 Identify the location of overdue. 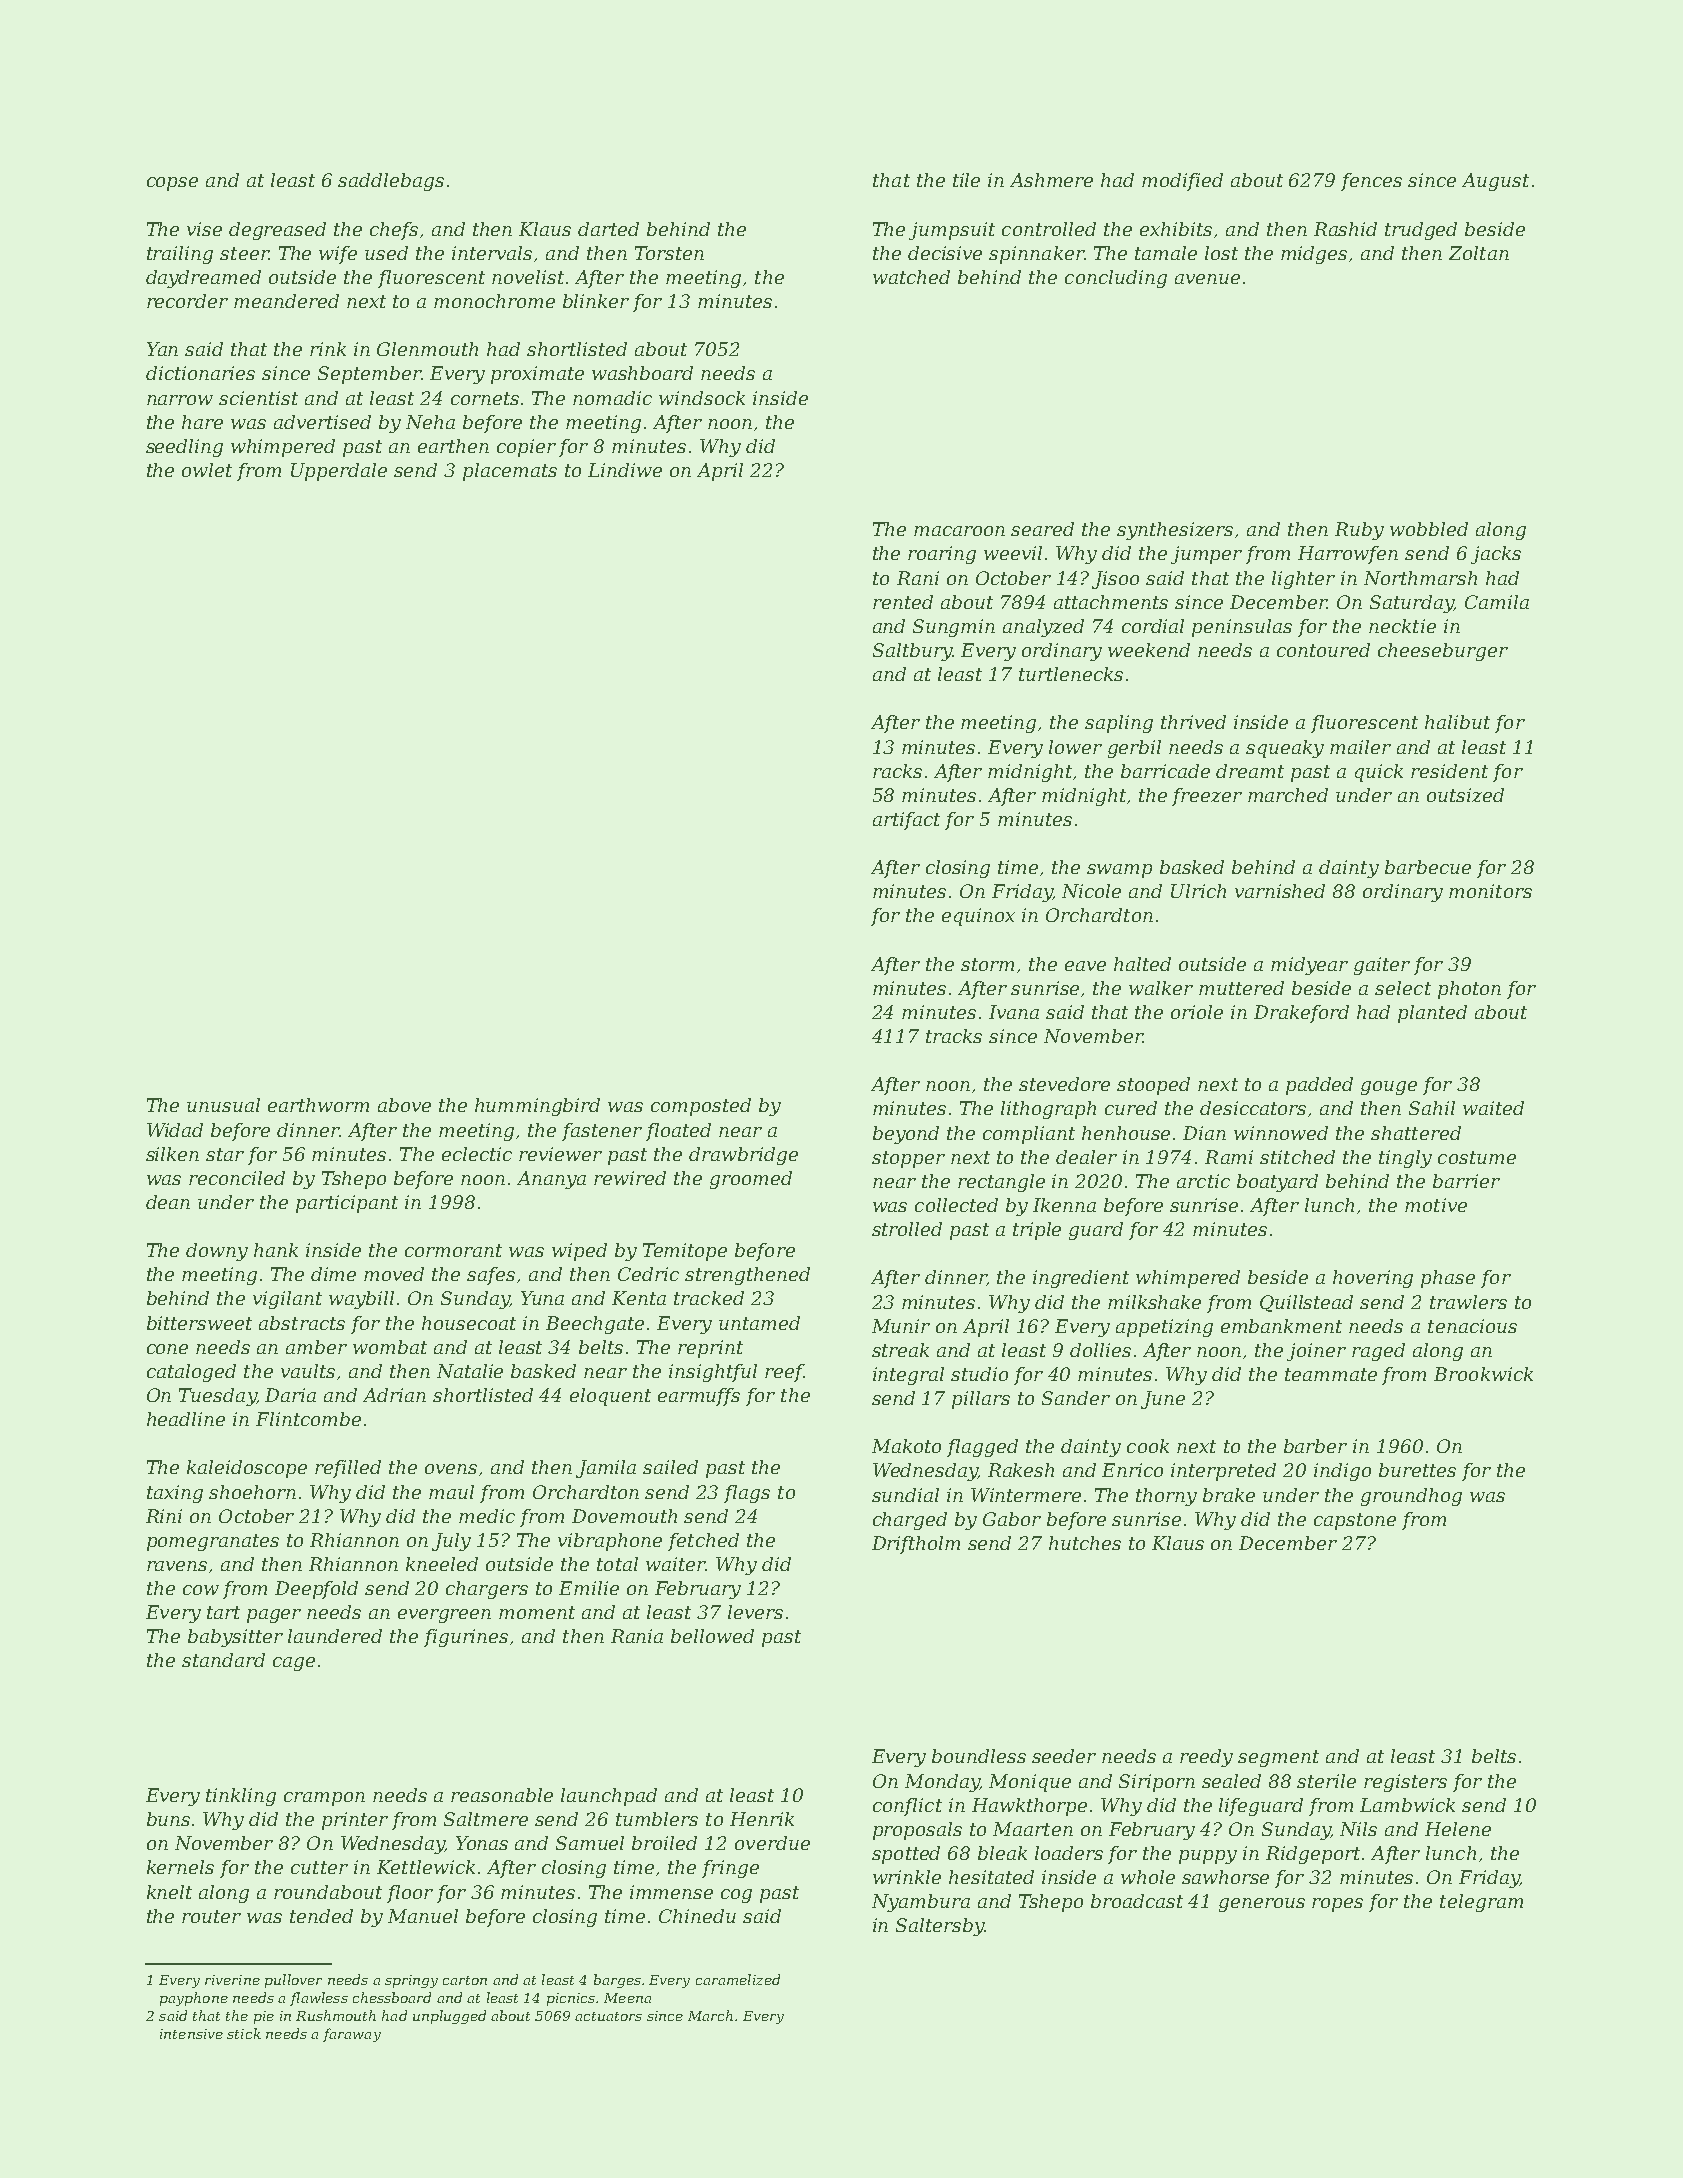
(772, 1843).
